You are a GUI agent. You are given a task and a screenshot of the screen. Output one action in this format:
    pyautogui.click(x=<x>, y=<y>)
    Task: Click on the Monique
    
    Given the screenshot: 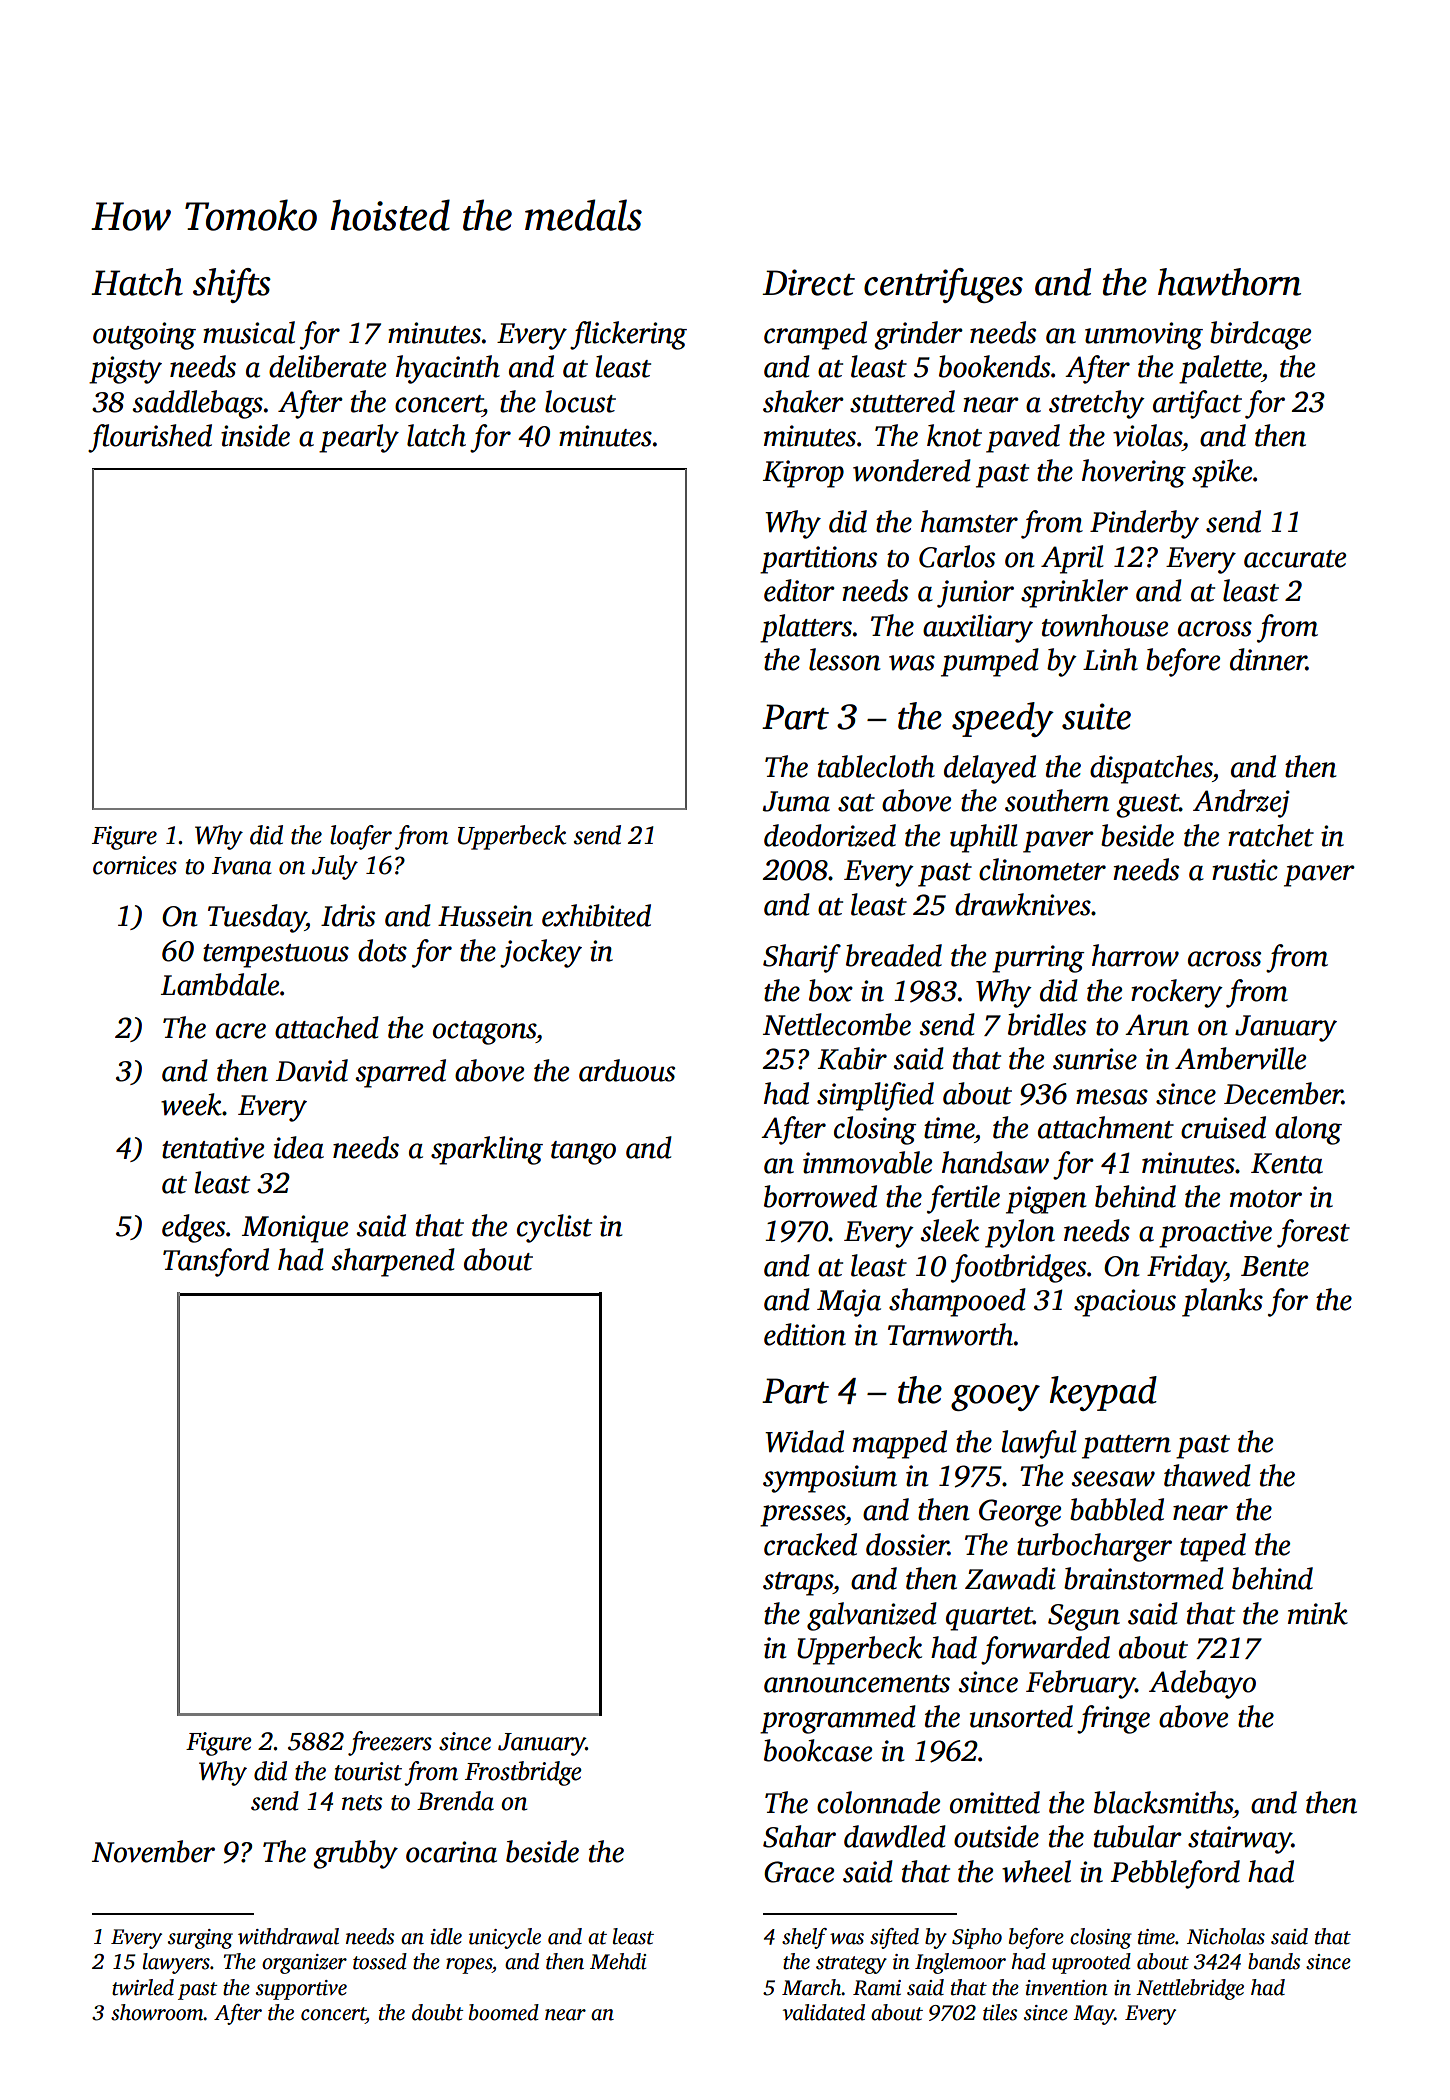 What is the action you would take?
    pyautogui.click(x=295, y=1229)
